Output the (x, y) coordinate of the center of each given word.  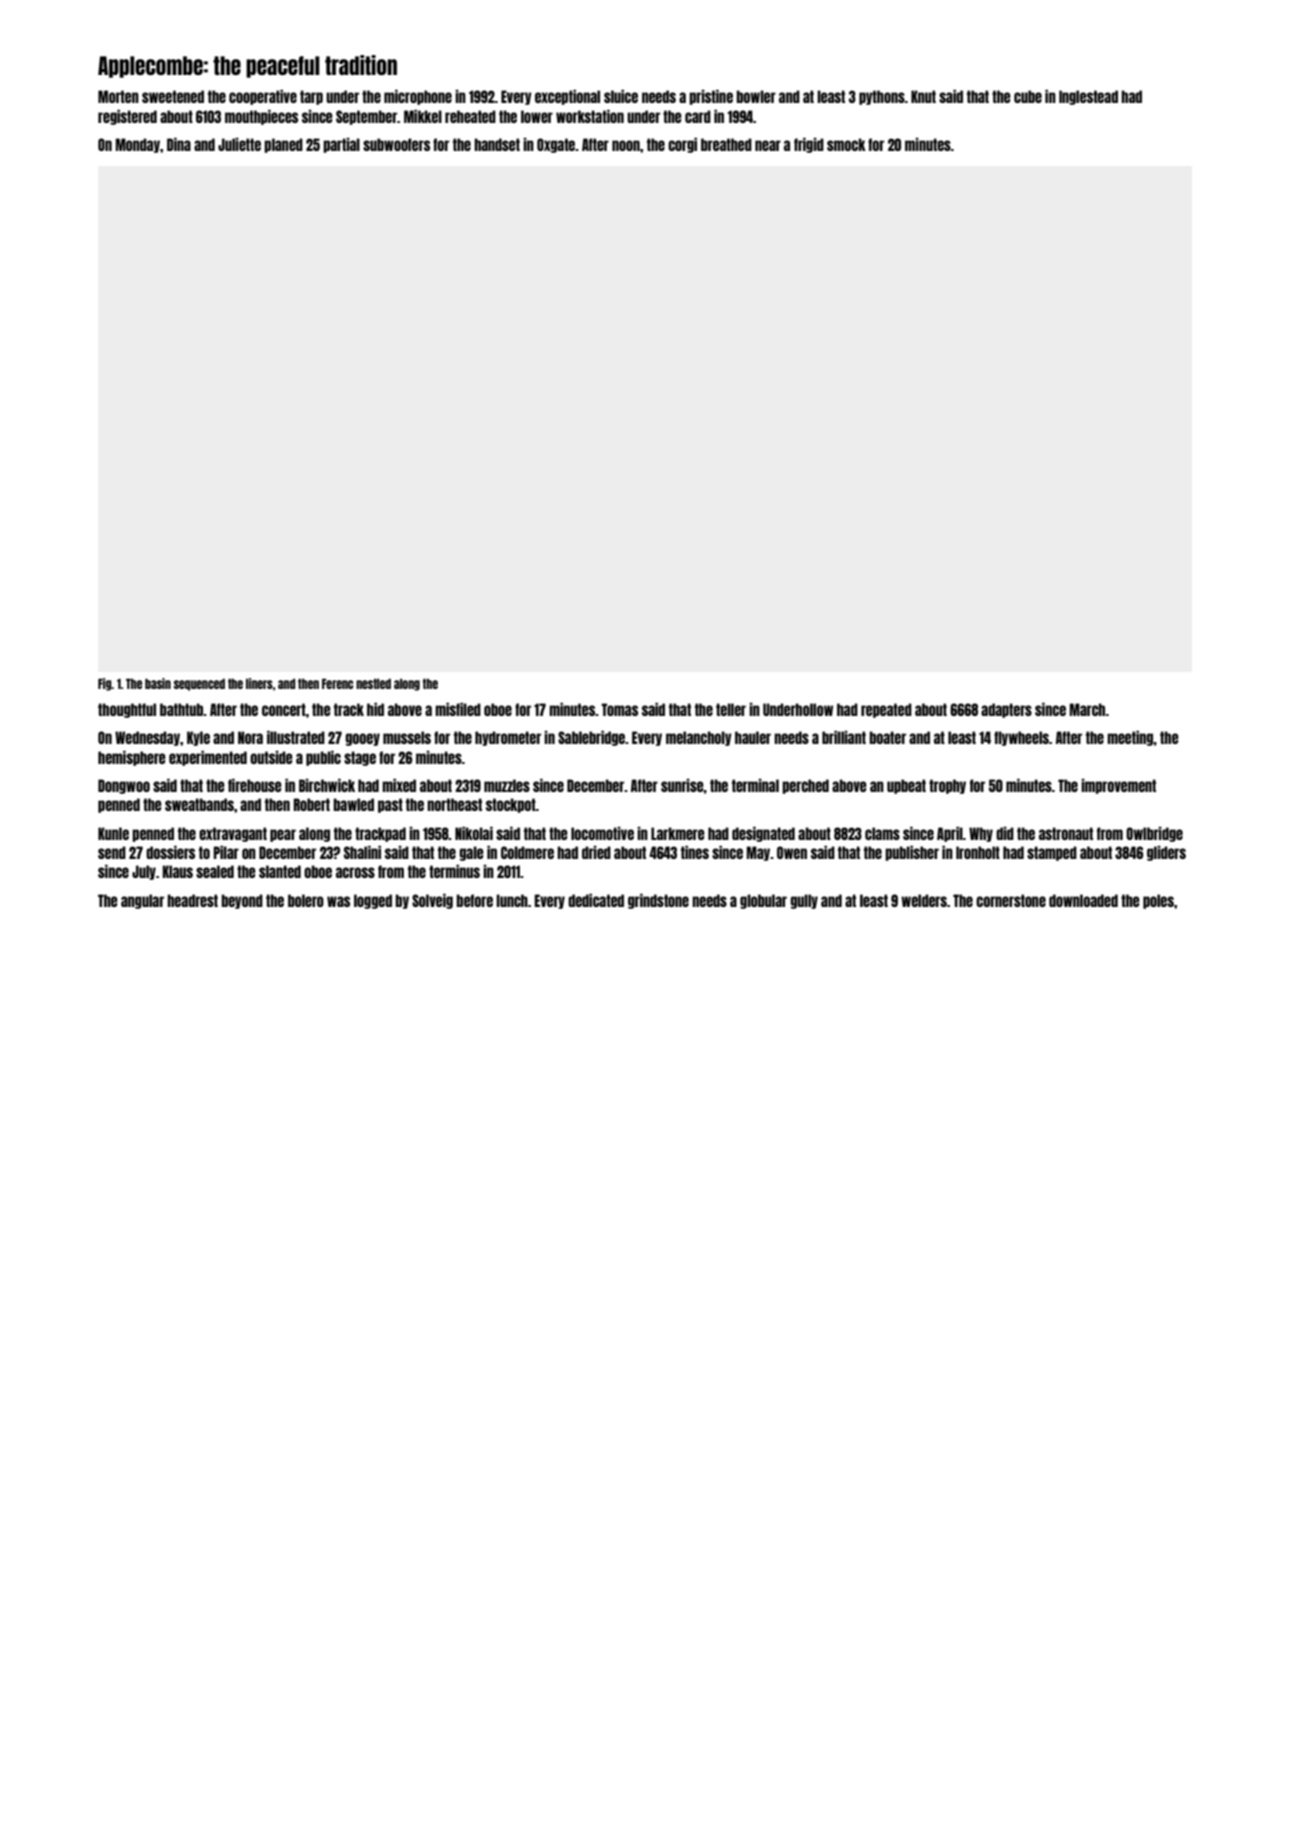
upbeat (906, 786)
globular (763, 901)
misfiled (458, 709)
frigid (809, 145)
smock (846, 144)
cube (1028, 96)
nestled (373, 684)
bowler (756, 96)
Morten (118, 96)
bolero (306, 900)
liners (259, 683)
